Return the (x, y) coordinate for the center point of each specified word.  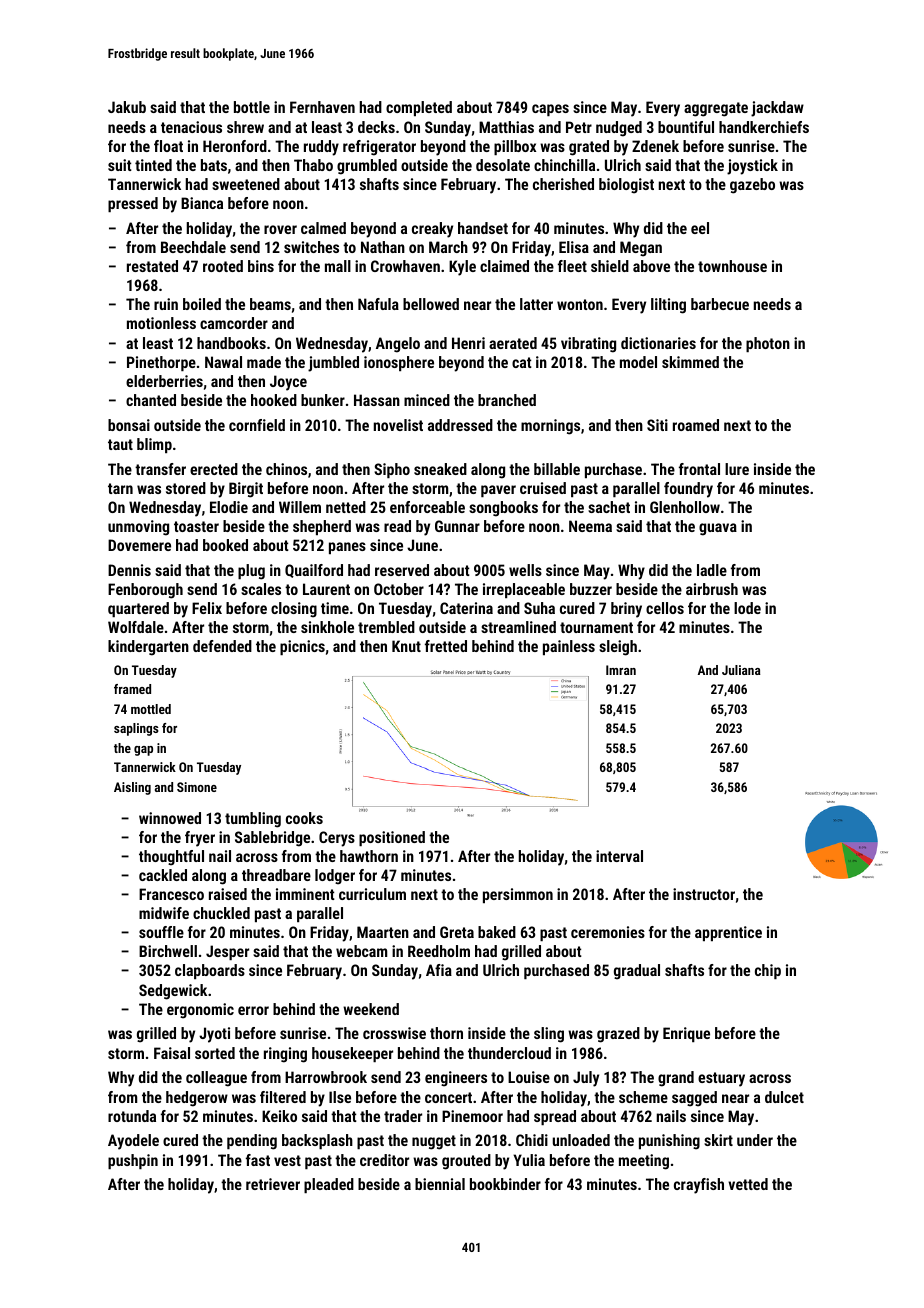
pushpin (133, 1161)
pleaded (329, 1185)
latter (536, 304)
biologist (626, 186)
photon (768, 344)
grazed (618, 1035)
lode (747, 608)
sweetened (246, 184)
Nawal (223, 362)
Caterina (466, 608)
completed (419, 108)
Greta (457, 932)
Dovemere (139, 545)
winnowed (170, 818)
